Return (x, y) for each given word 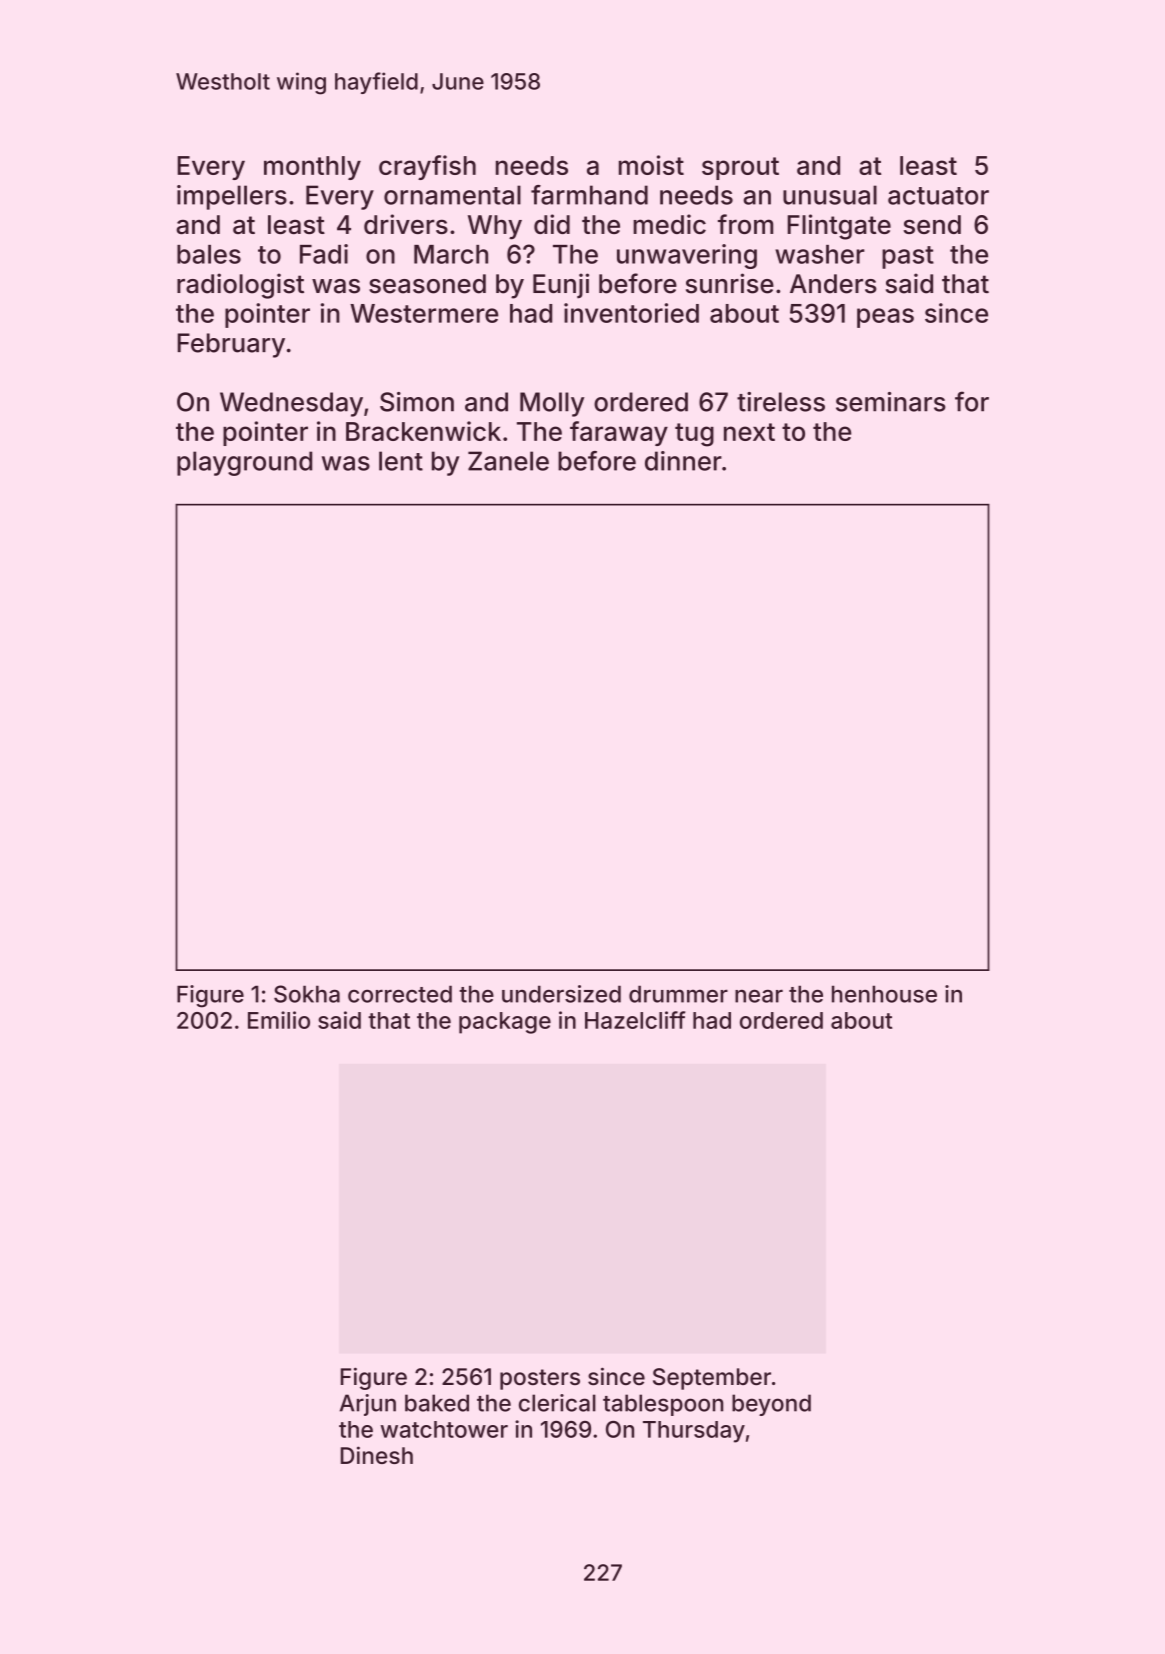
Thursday (694, 1432)
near (759, 996)
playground (244, 463)
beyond (771, 1405)
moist (651, 165)
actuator (938, 196)
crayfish (427, 167)
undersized (561, 994)
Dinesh (377, 1455)
